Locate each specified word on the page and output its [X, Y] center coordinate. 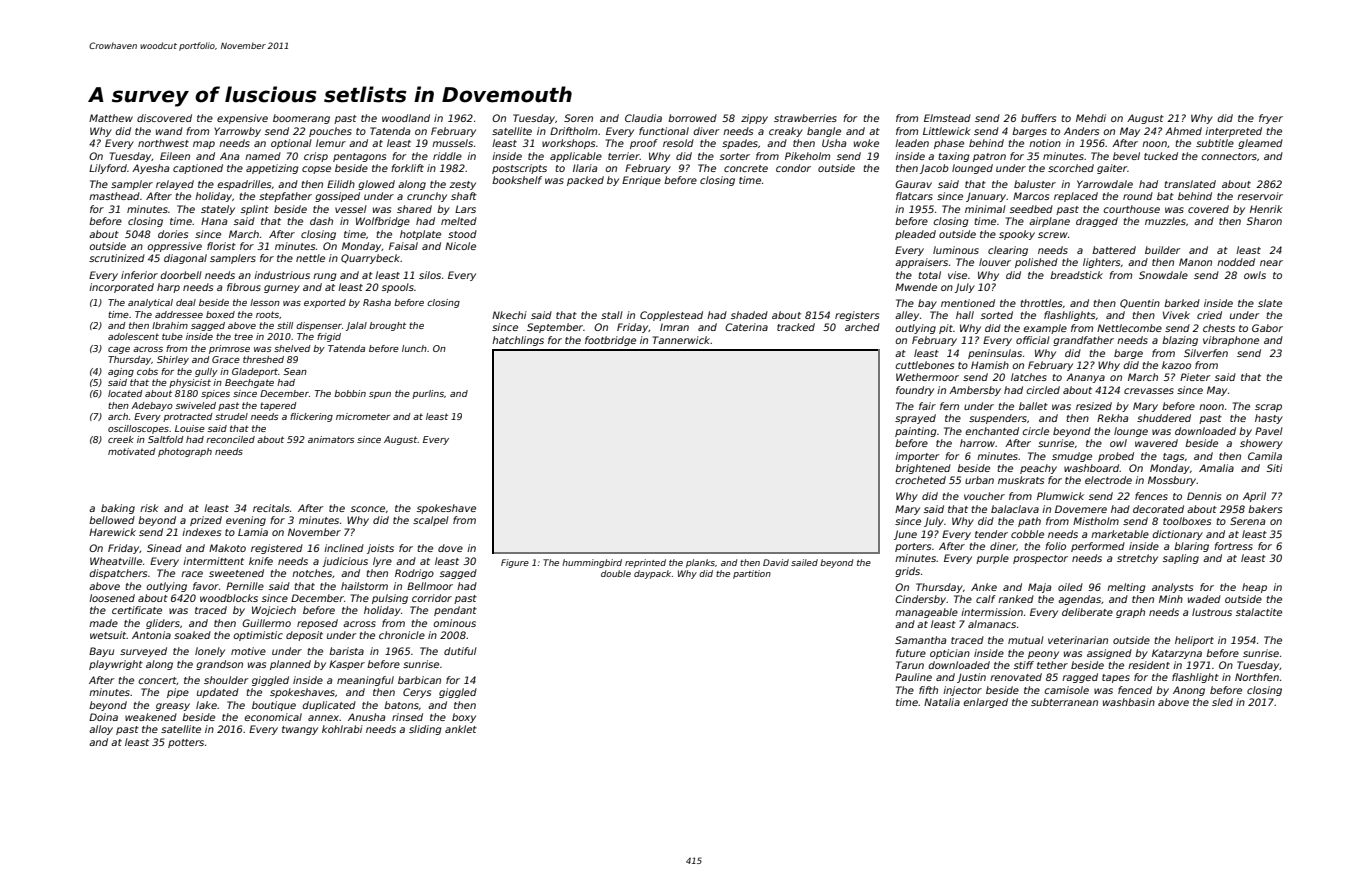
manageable [926, 613]
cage [119, 350]
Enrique [641, 181]
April [1254, 497]
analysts [1172, 588]
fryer [1271, 119]
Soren [578, 118]
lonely [210, 652]
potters [186, 743]
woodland [406, 118]
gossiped [337, 197]
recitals [271, 508]
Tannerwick [682, 340]
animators [331, 439]
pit [946, 329]
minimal [985, 209]
